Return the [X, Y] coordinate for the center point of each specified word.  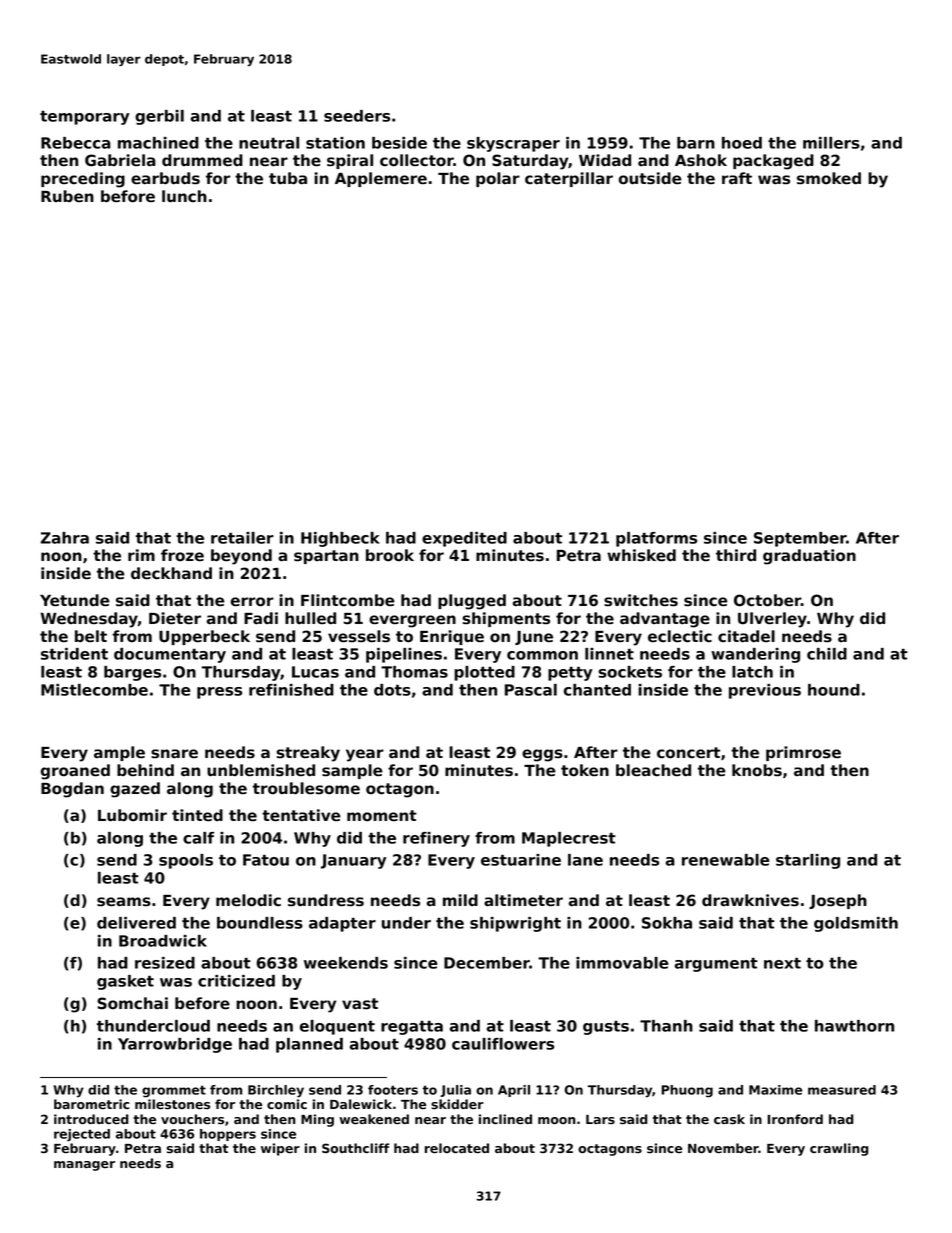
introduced [91, 1119]
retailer [242, 538]
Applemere [381, 179]
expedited [464, 539]
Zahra [65, 538]
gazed [135, 790]
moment [382, 816]
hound [834, 690]
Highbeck [340, 539]
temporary [84, 118]
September [800, 539]
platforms [656, 539]
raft [737, 178]
